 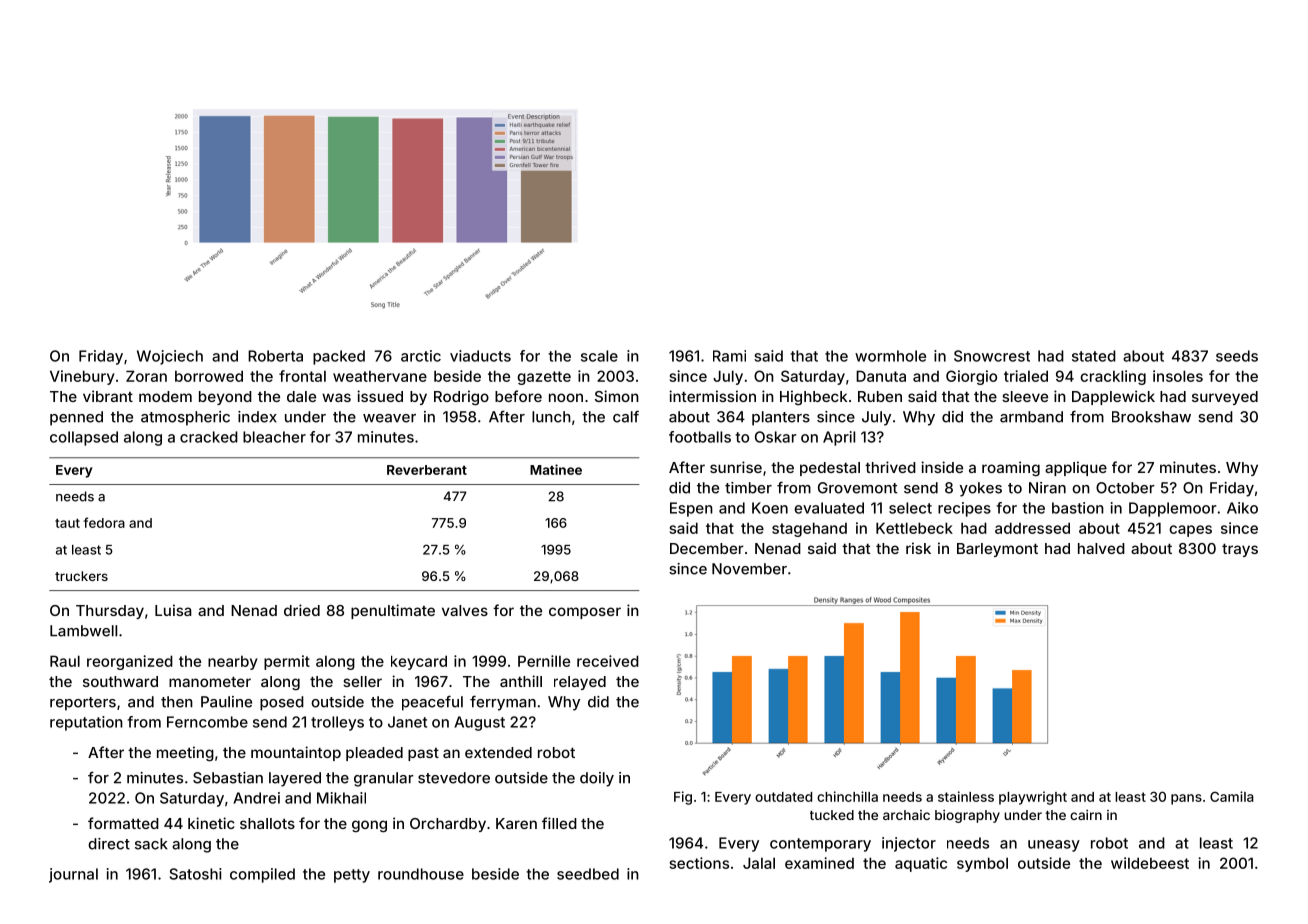 What do you see at coordinates (1237, 356) in the screenshot?
I see `seeds` at bounding box center [1237, 356].
